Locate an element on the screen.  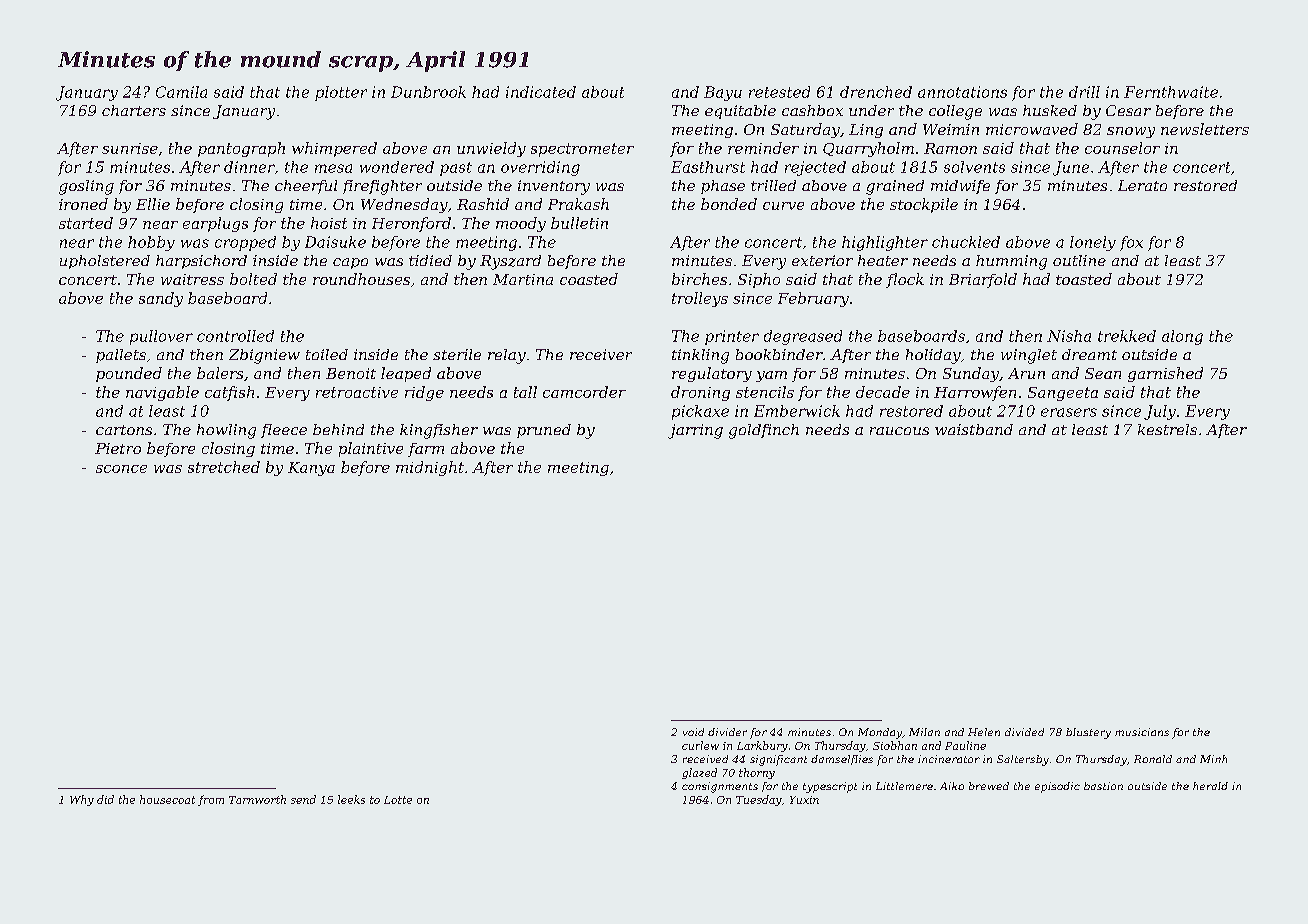
pounded is located at coordinates (129, 374).
